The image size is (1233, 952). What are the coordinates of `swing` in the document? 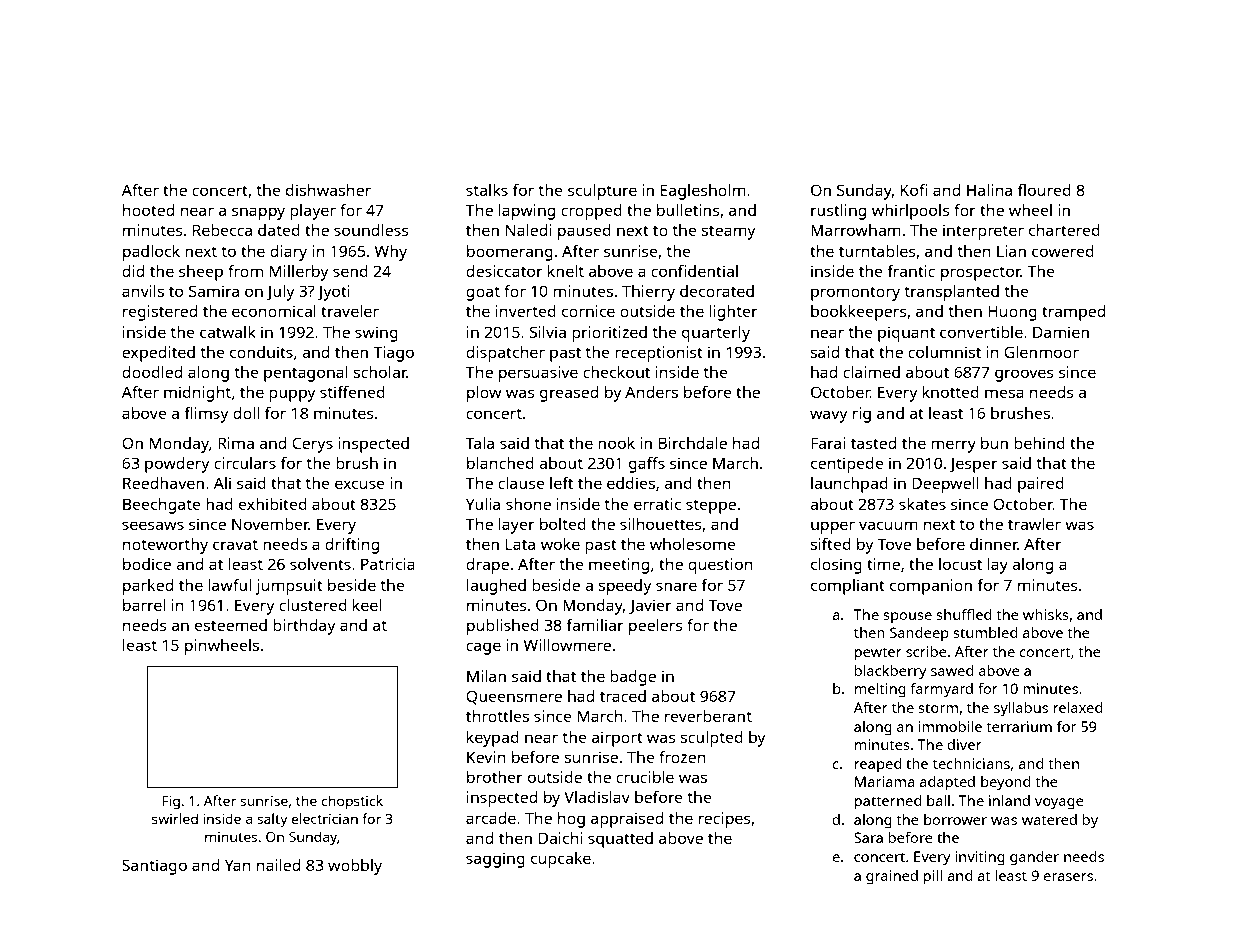 It's located at (376, 334).
